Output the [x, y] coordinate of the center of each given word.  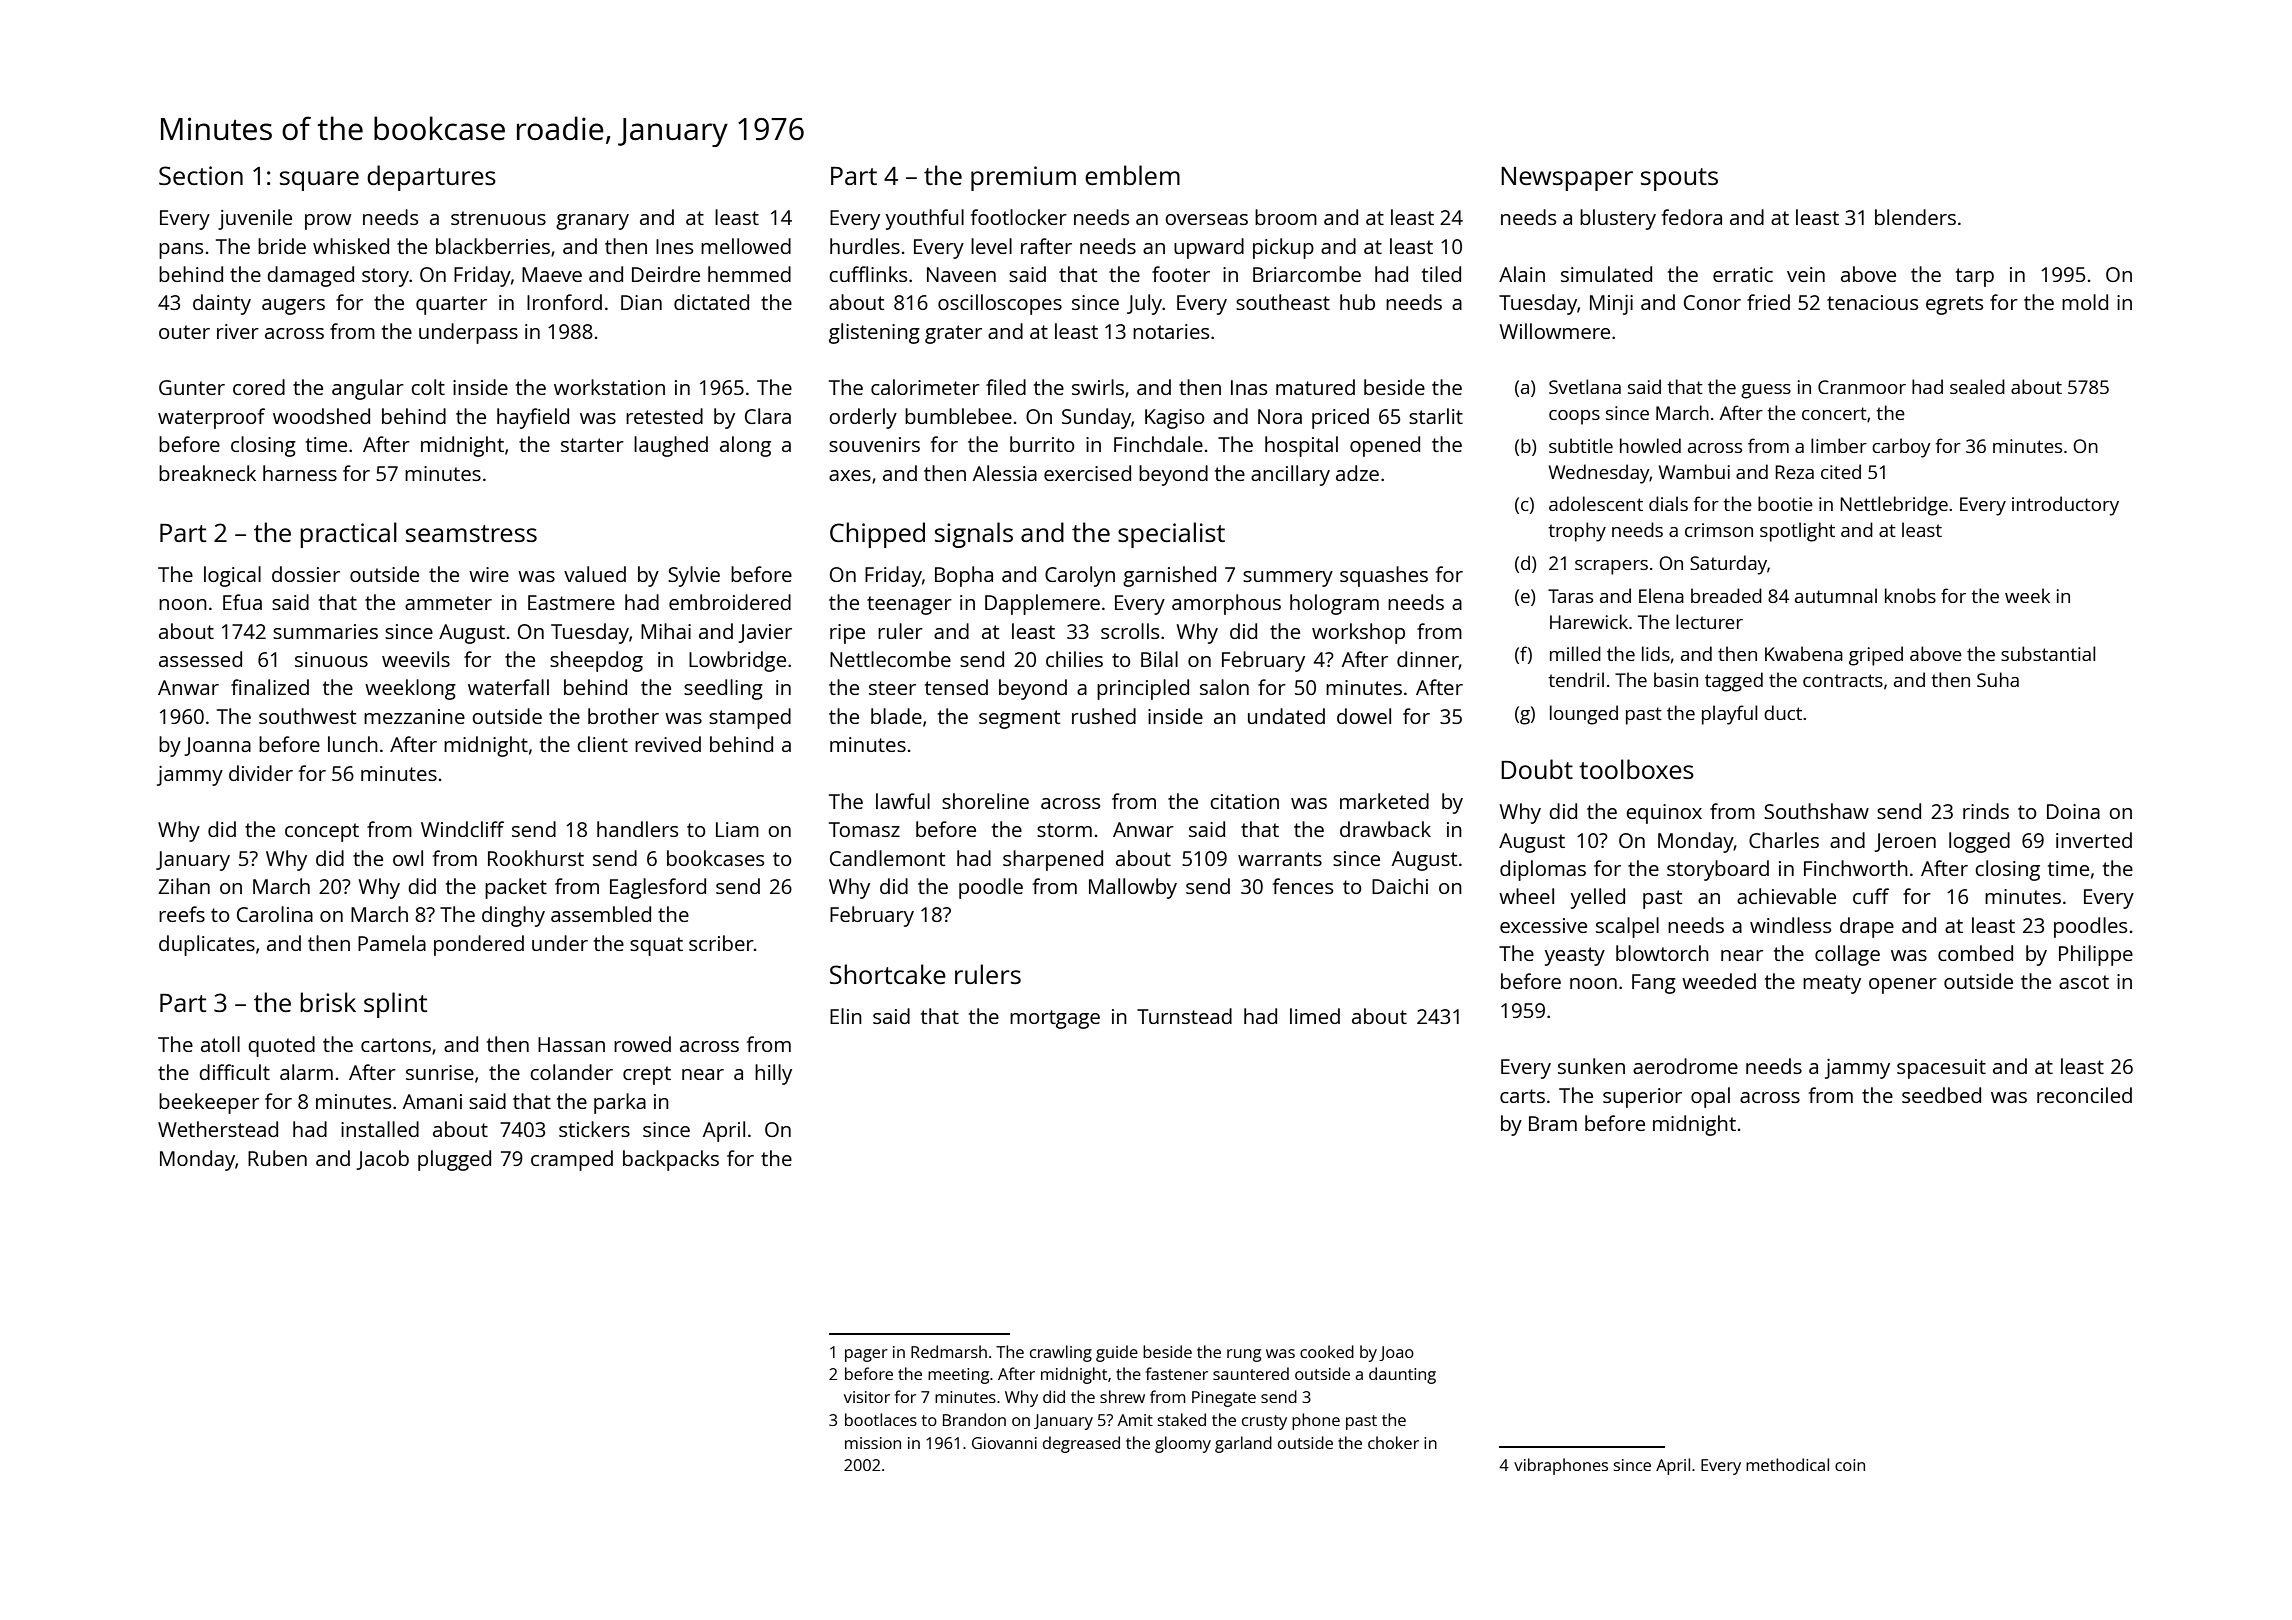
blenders [1915, 217]
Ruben [277, 1158]
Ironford [564, 302]
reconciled [2084, 1095]
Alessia [1005, 473]
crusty [1264, 1422]
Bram [1553, 1123]
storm [1064, 830]
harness [300, 473]
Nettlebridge [1894, 506]
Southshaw [1816, 811]
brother [623, 716]
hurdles [865, 246]
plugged [454, 1160]
